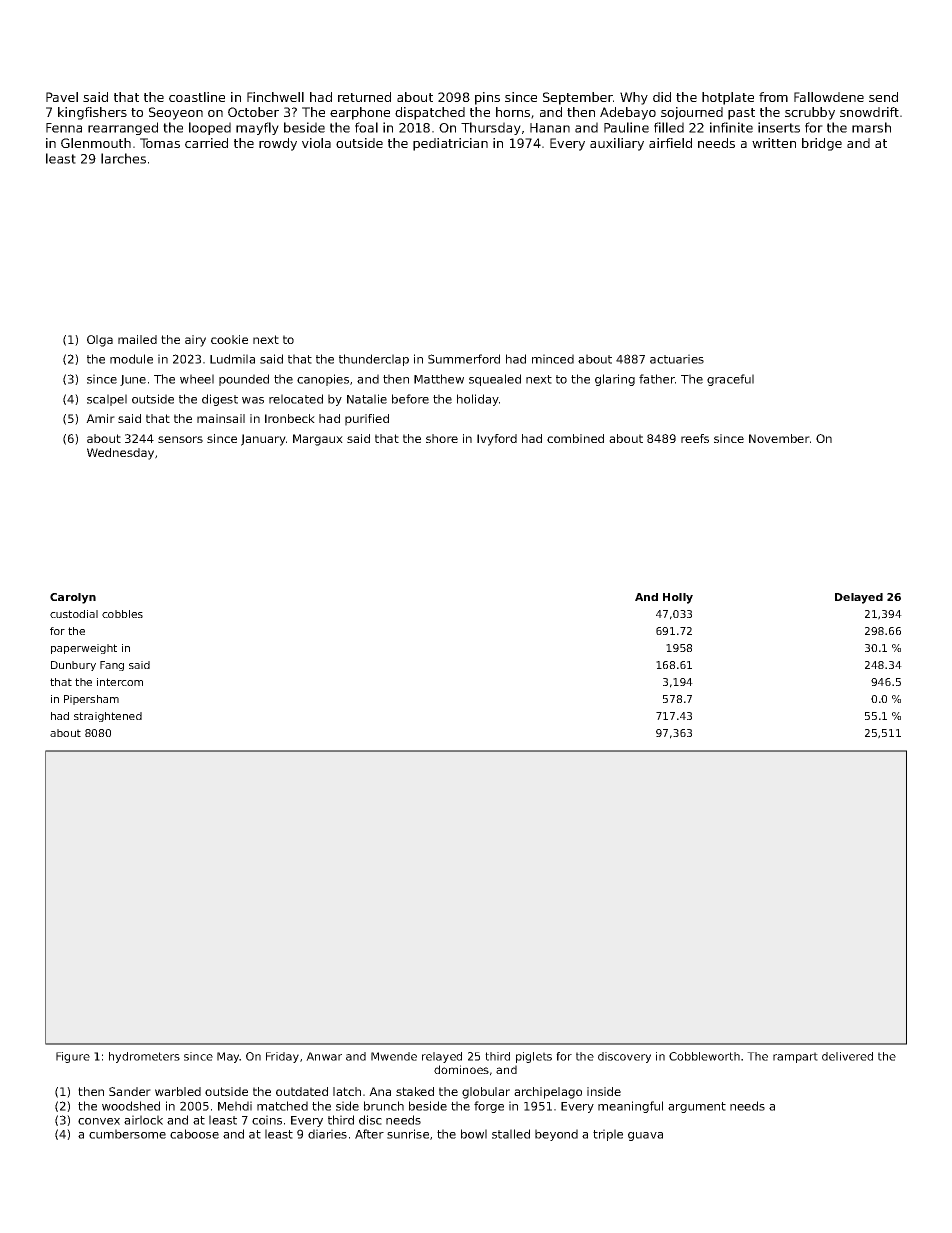 Image resolution: width=952 pixels, height=1233 pixels. What do you see at coordinates (859, 598) in the screenshot?
I see `Delayed` at bounding box center [859, 598].
